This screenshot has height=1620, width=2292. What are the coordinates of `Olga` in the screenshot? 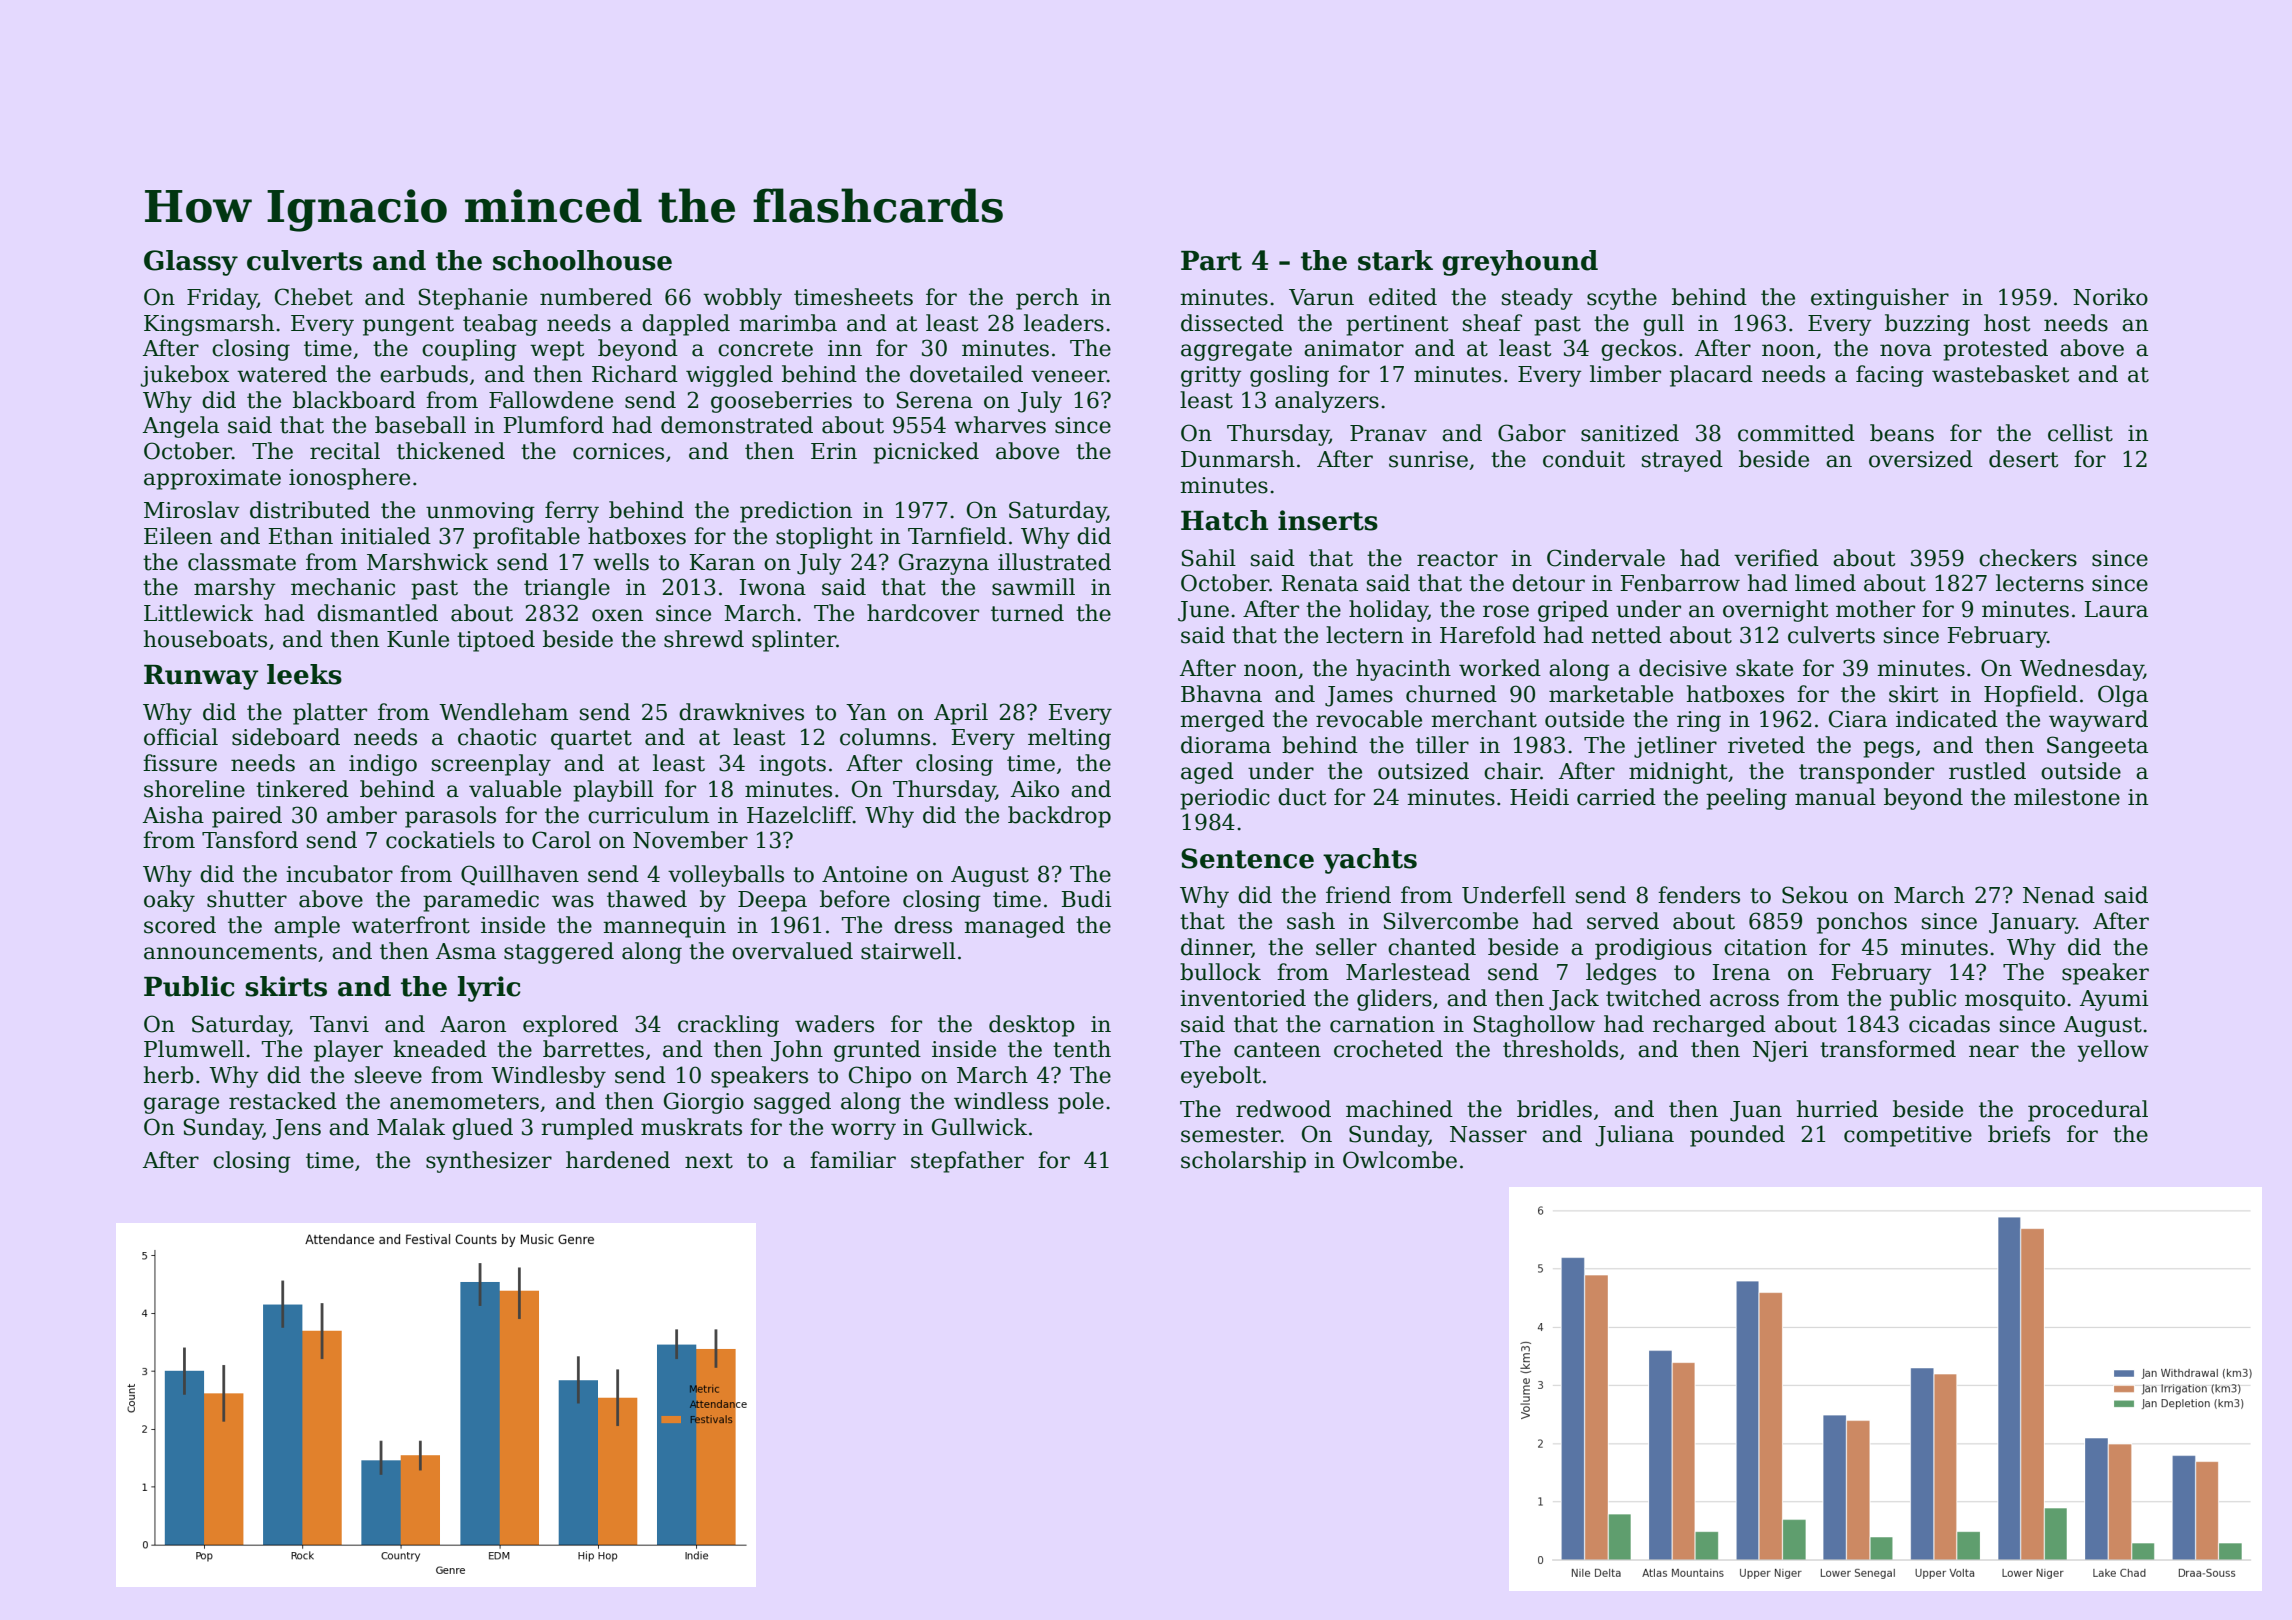 It's located at (2123, 696).
